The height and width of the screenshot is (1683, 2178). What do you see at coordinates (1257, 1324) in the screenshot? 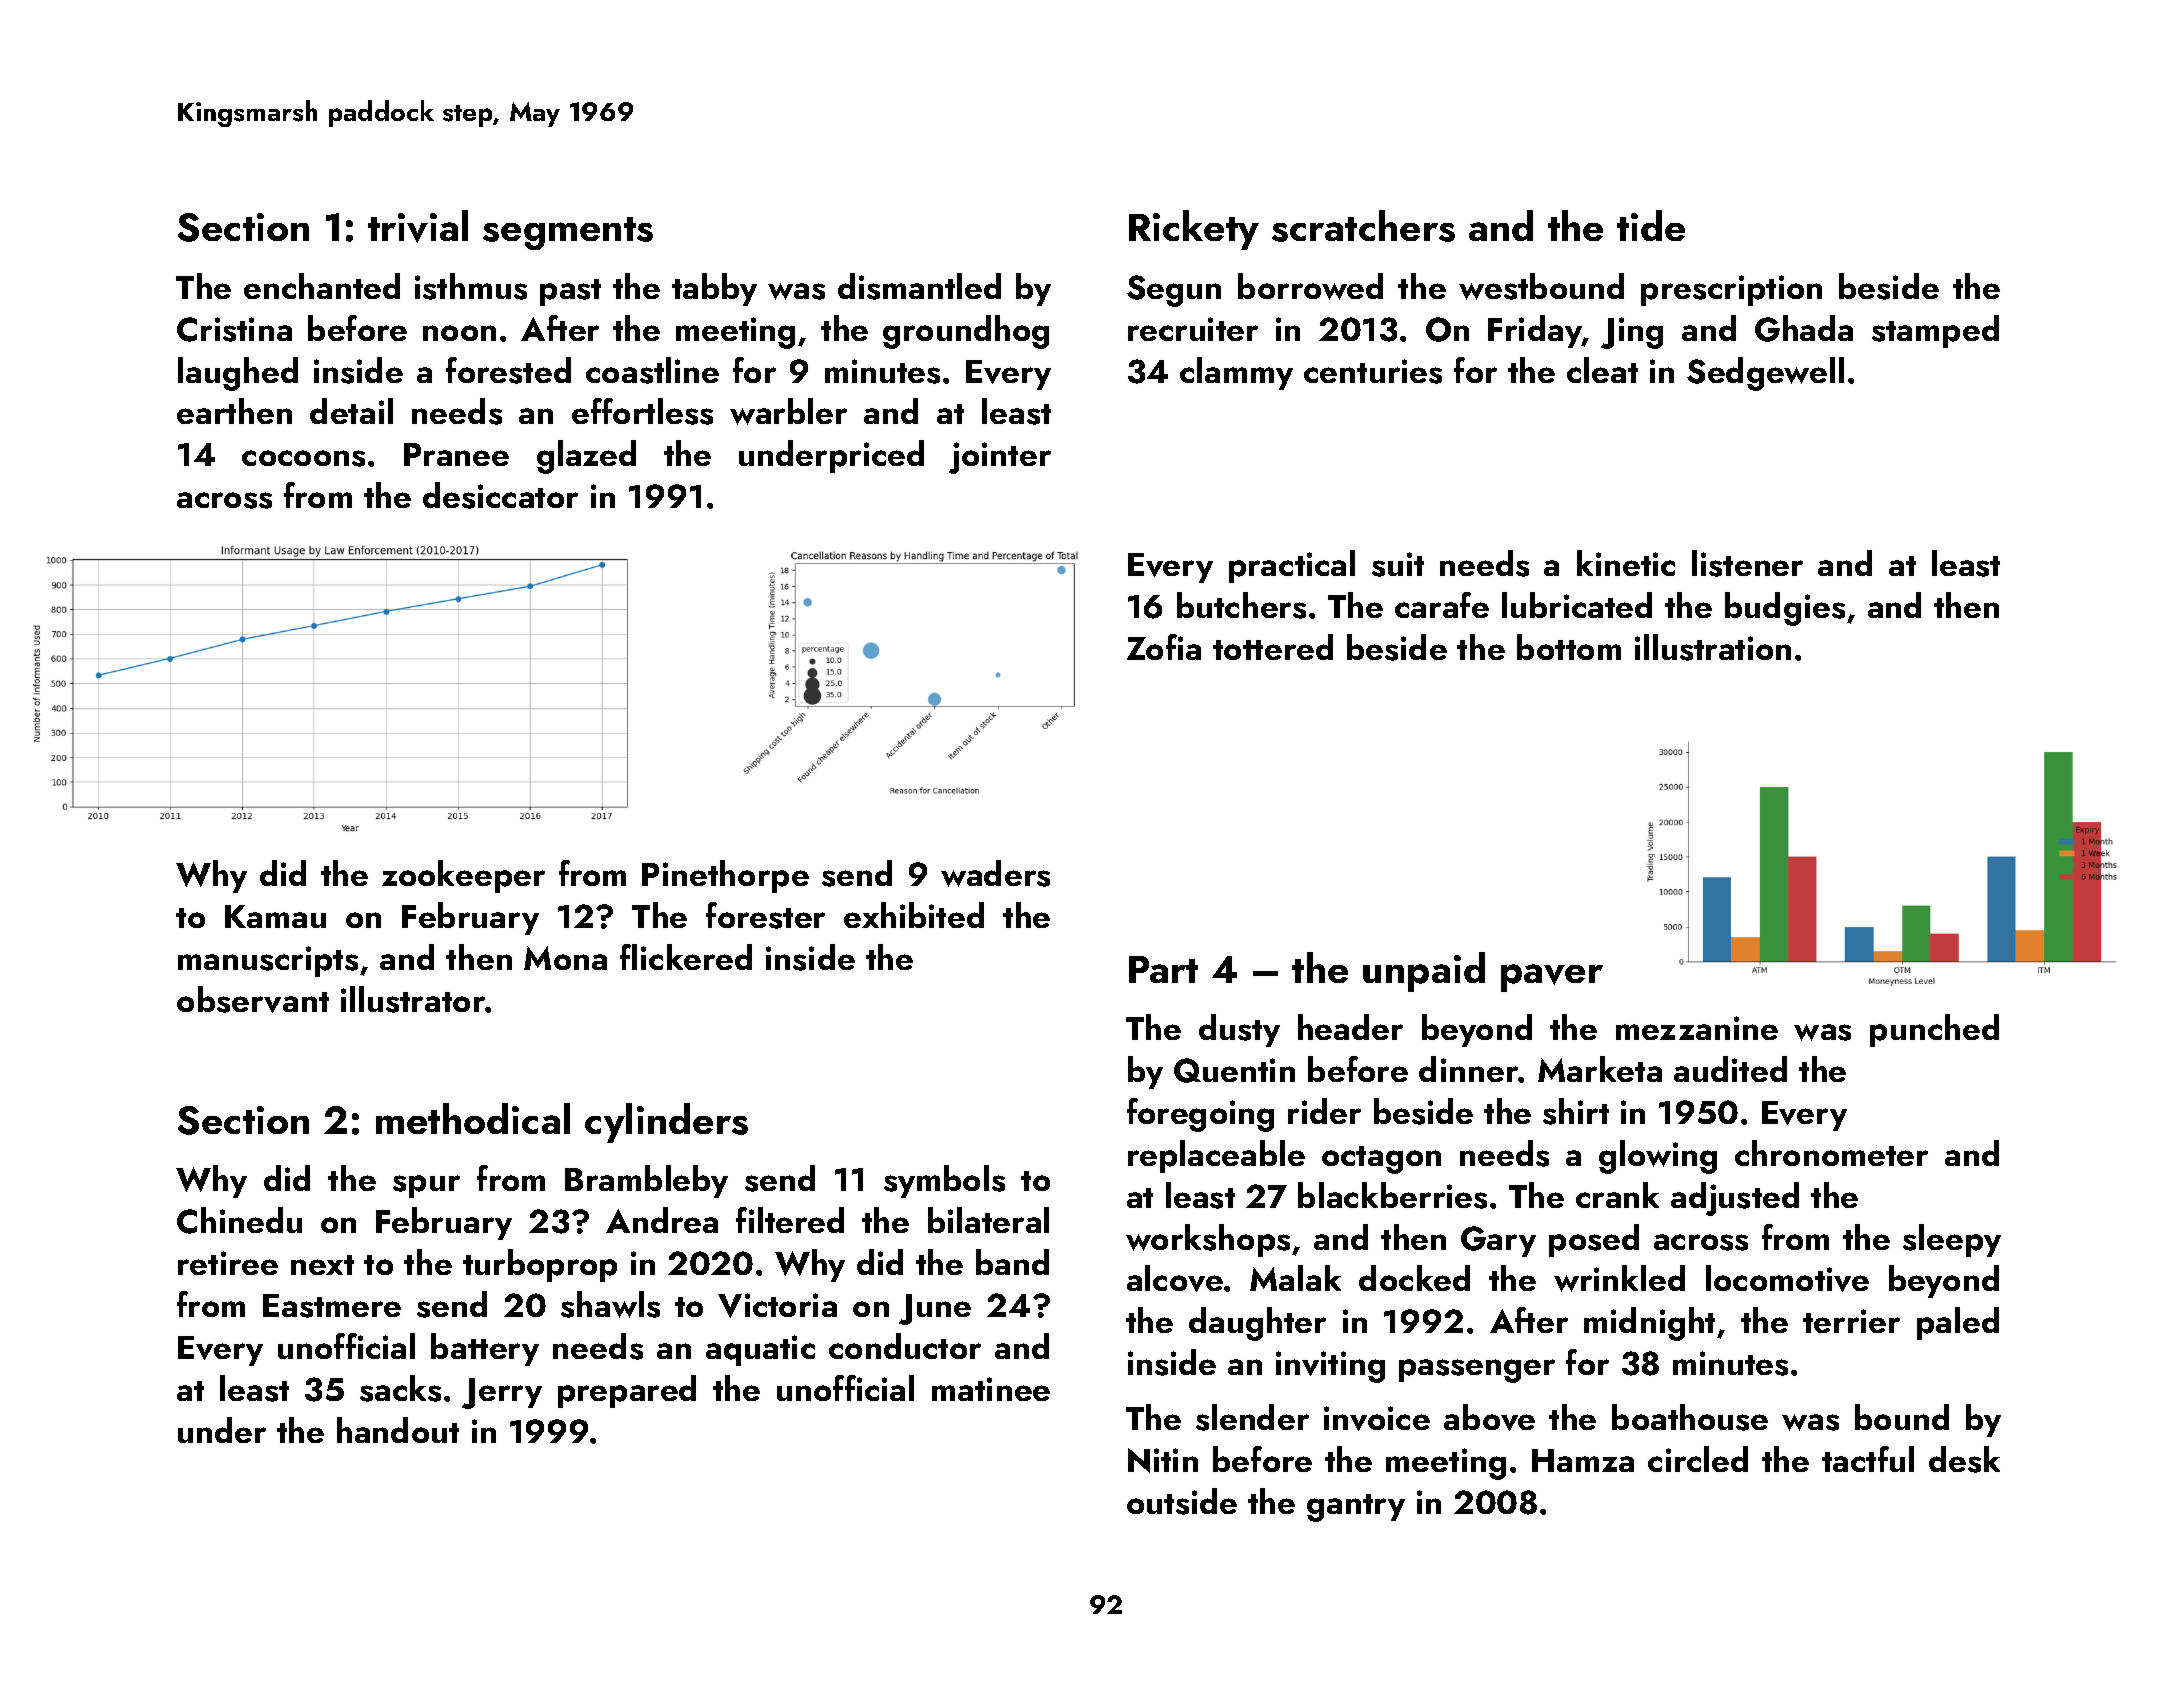
I see `daughter` at bounding box center [1257, 1324].
